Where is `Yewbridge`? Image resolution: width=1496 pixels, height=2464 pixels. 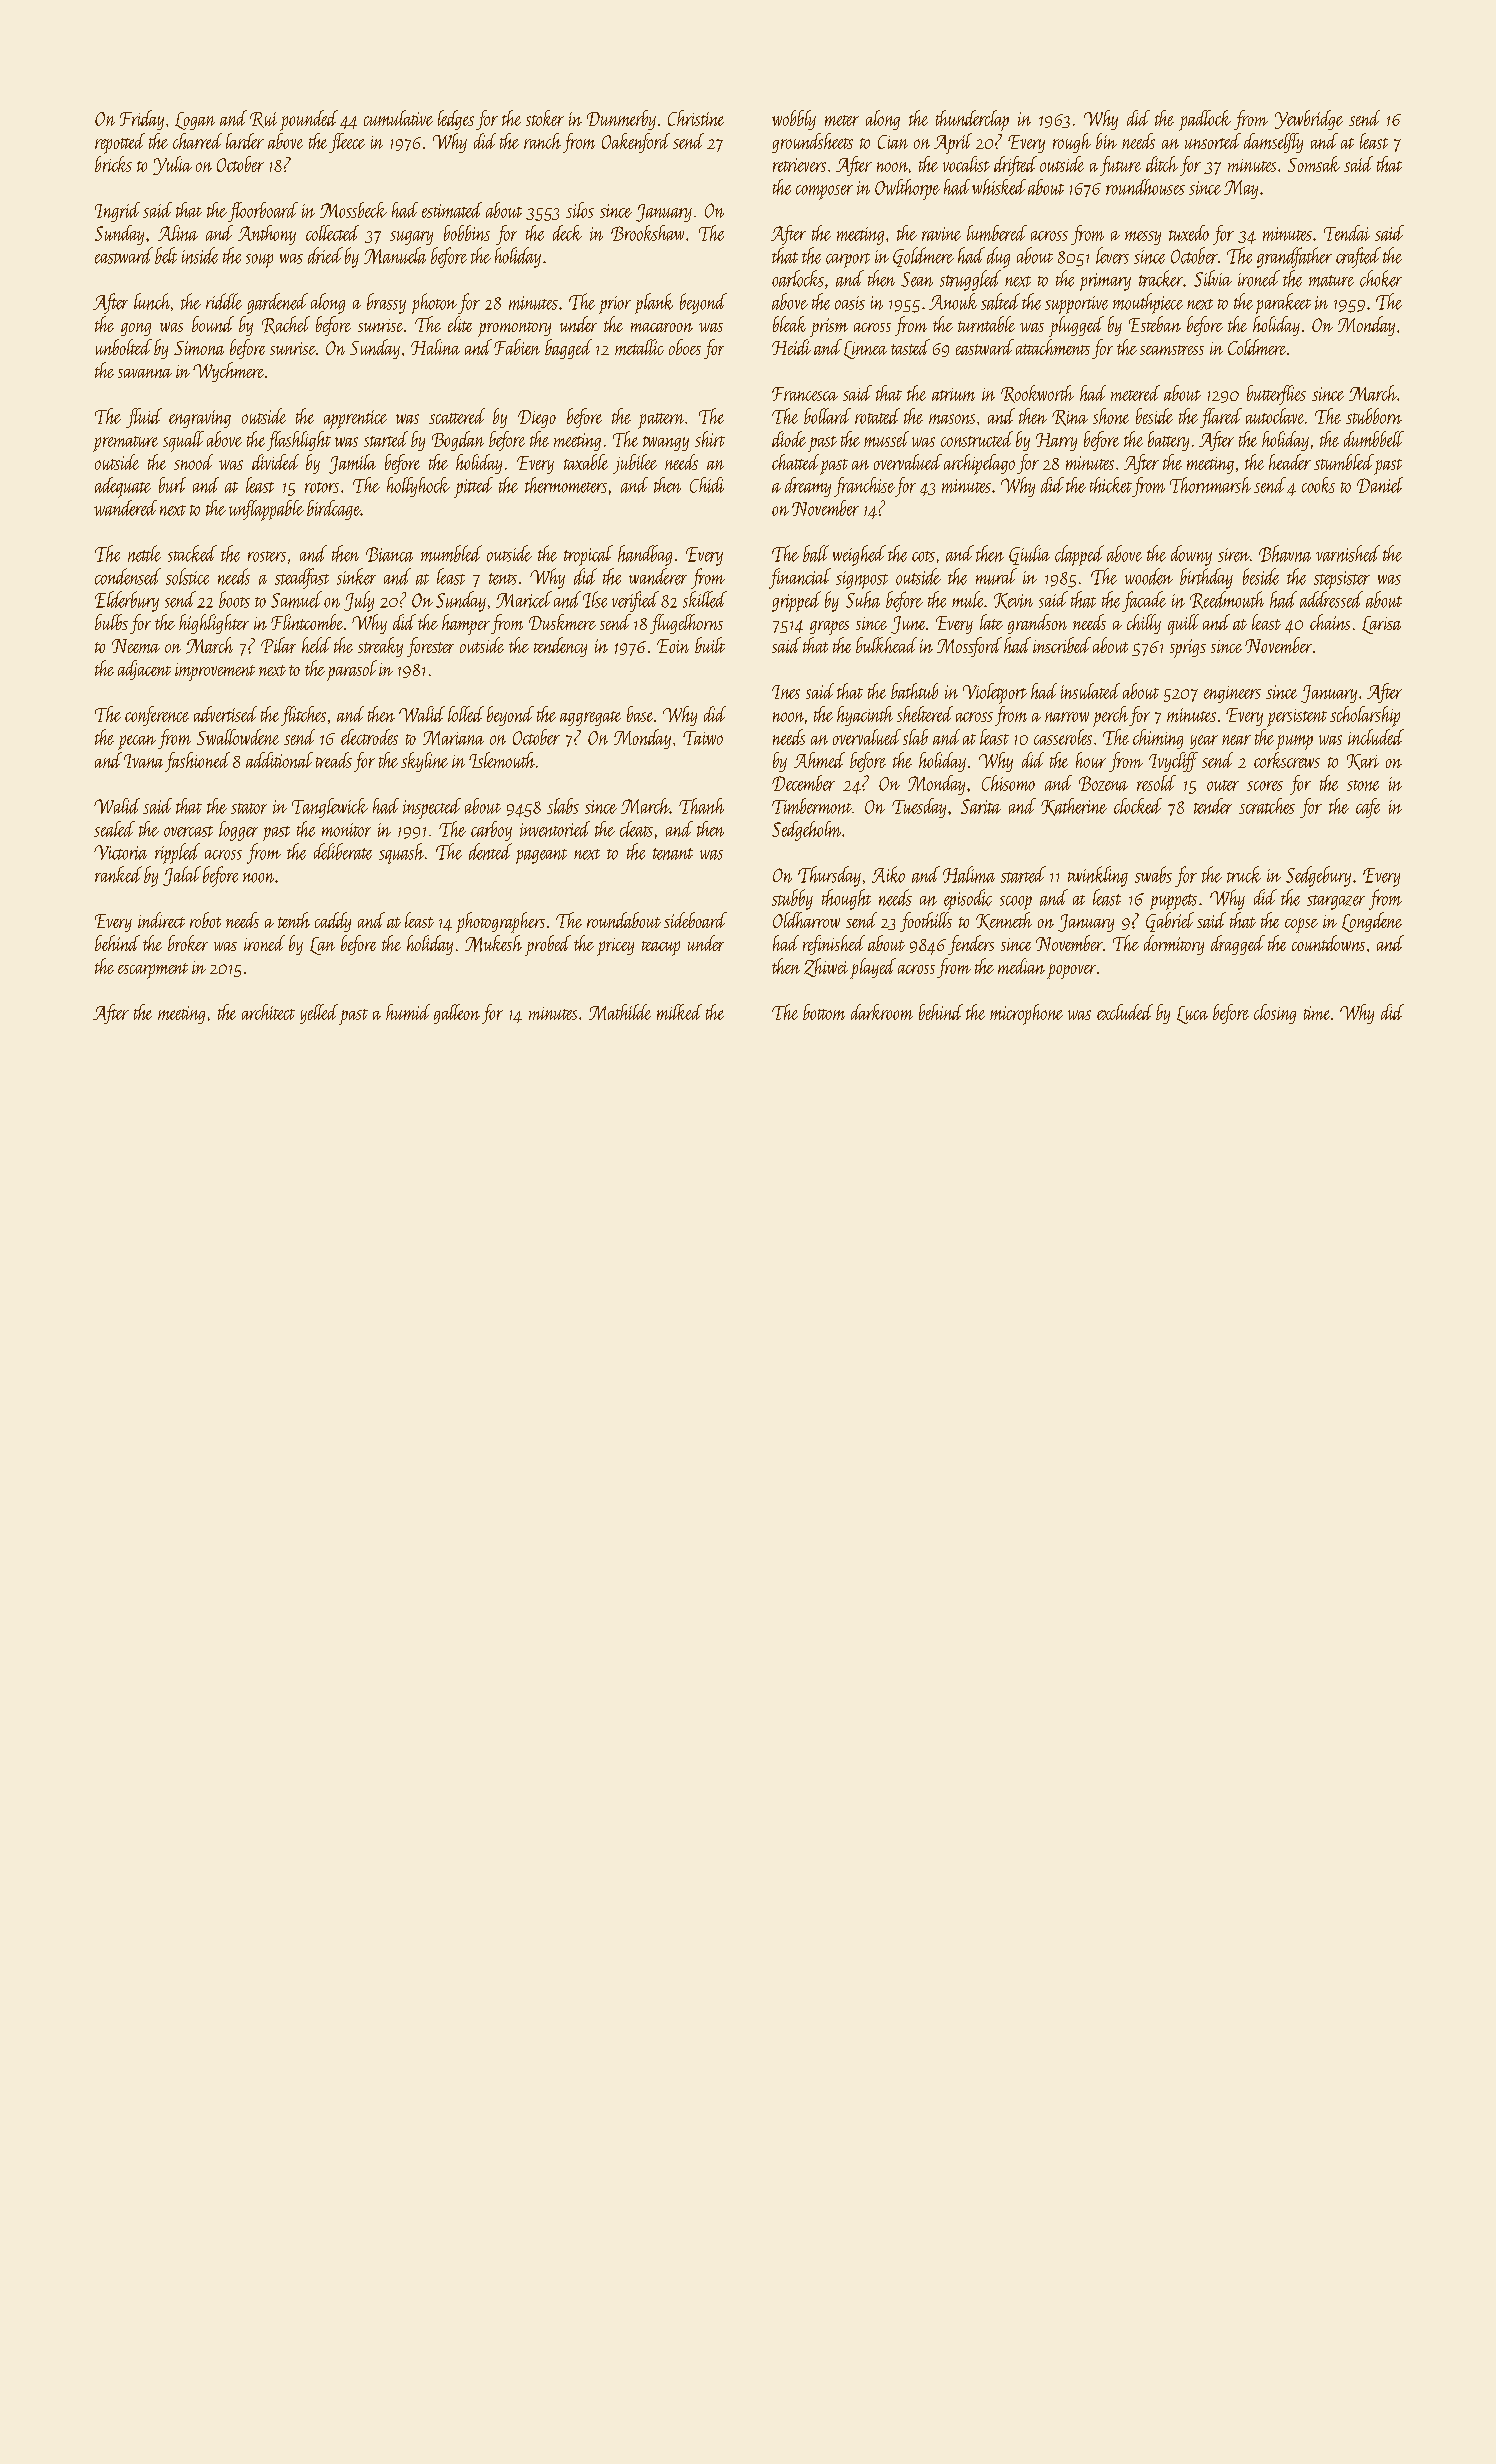
Yewbridge is located at coordinates (1309, 120).
